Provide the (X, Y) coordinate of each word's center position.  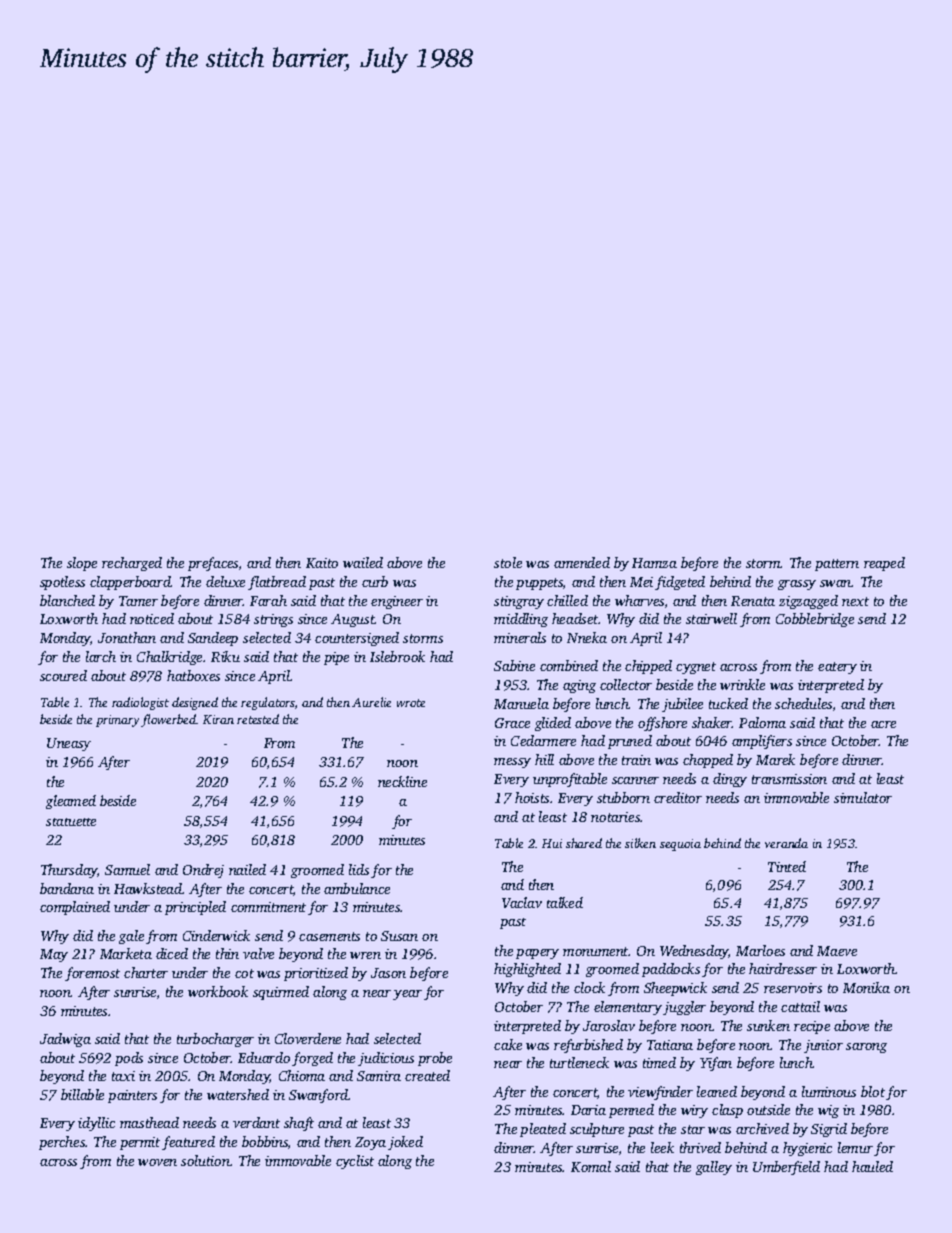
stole (508, 562)
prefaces (213, 564)
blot (873, 1091)
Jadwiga (65, 1040)
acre (883, 724)
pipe (336, 658)
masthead (149, 1122)
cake (508, 1044)
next (855, 601)
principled (195, 908)
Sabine (514, 665)
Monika (866, 987)
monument (596, 951)
